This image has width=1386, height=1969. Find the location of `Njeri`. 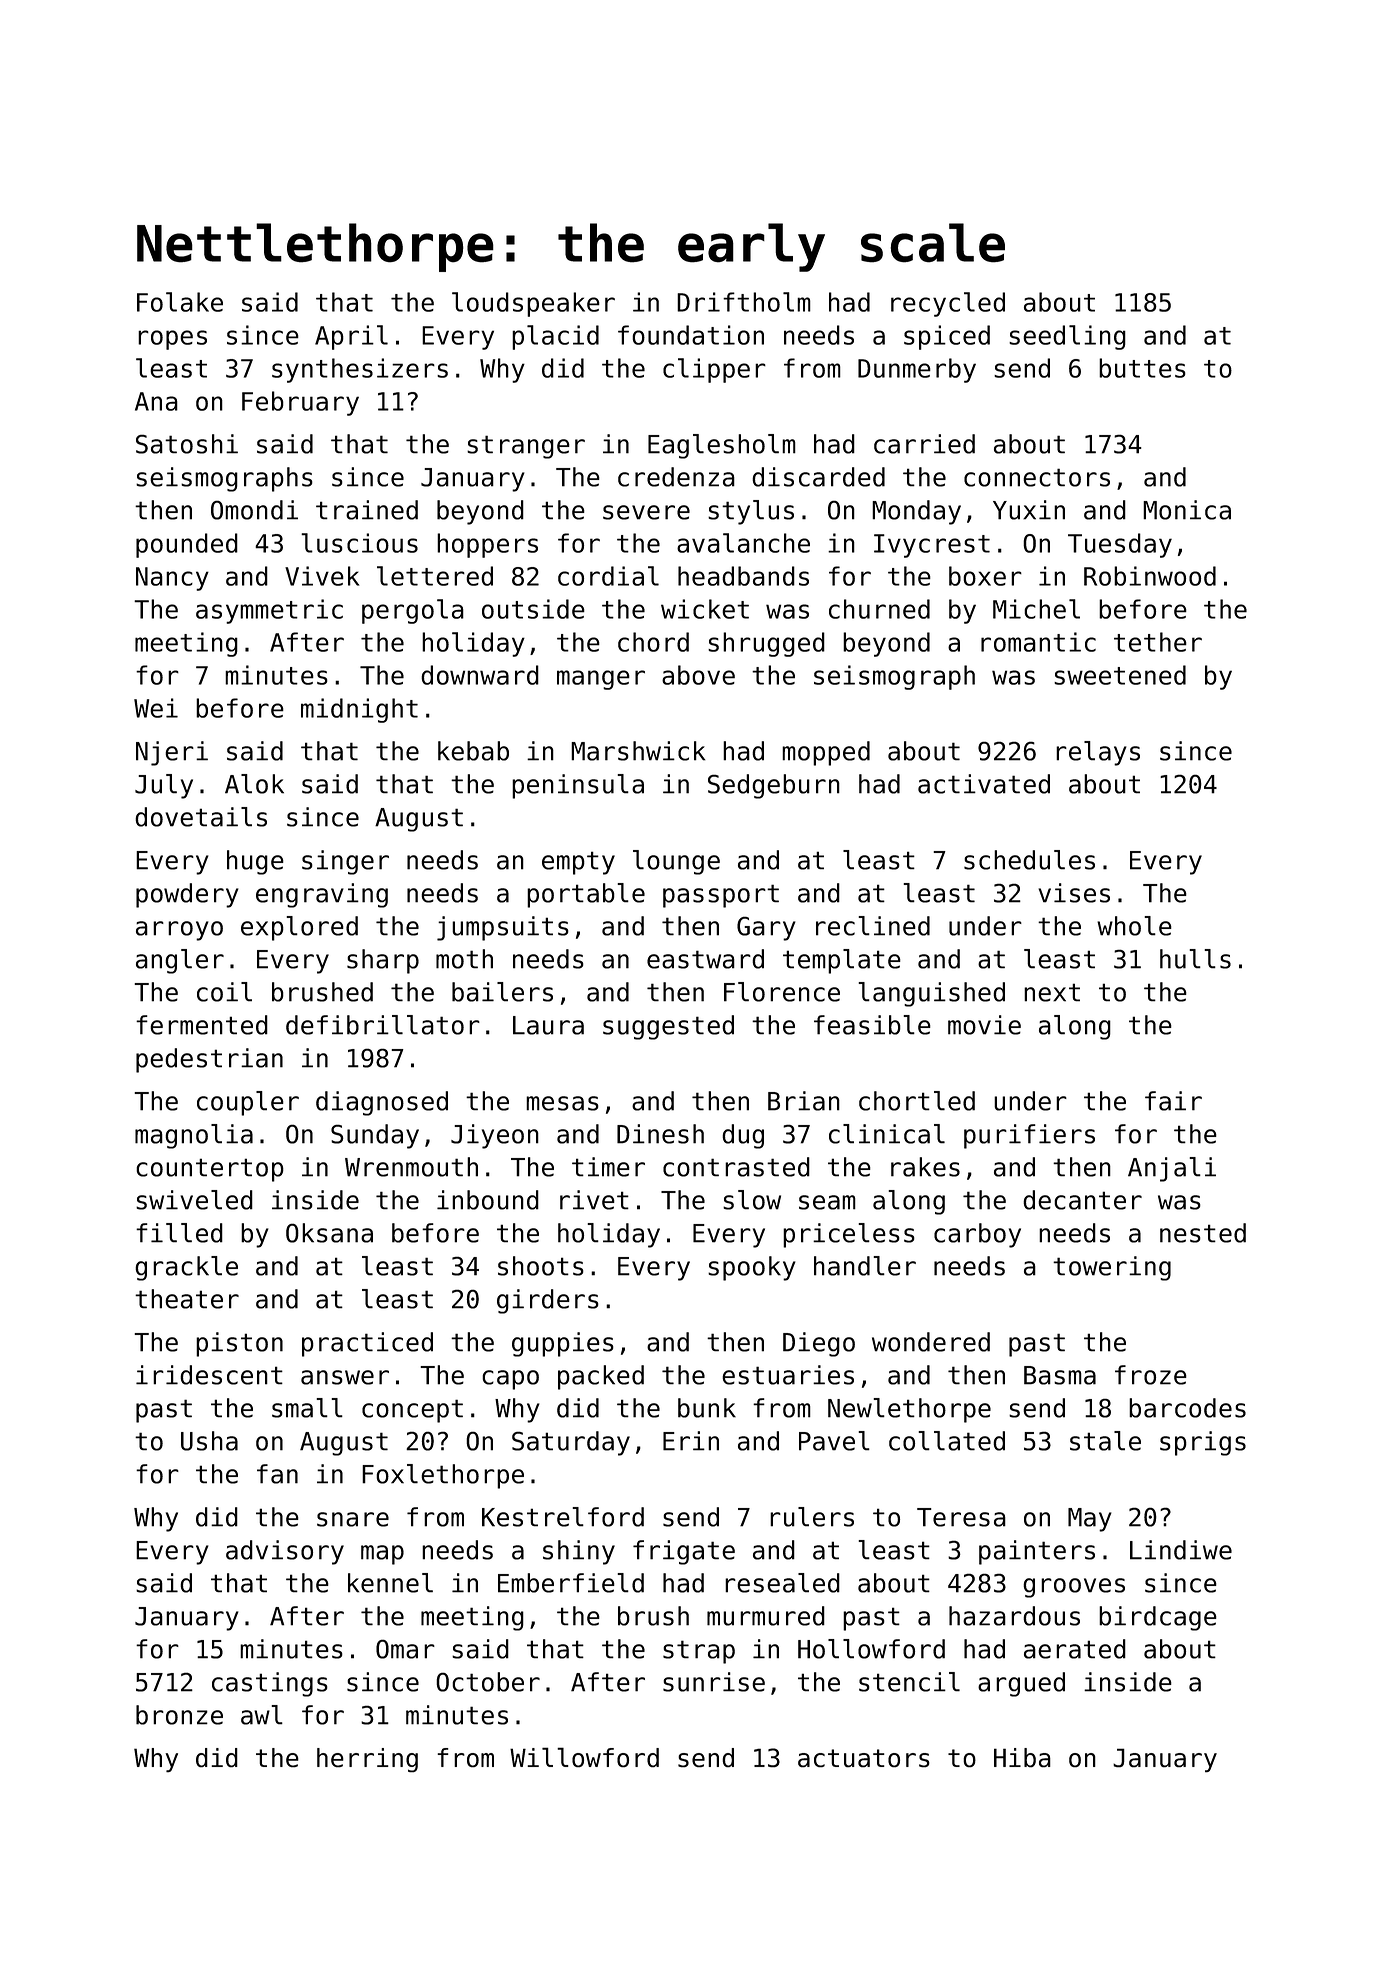

Njeri is located at coordinates (172, 753).
